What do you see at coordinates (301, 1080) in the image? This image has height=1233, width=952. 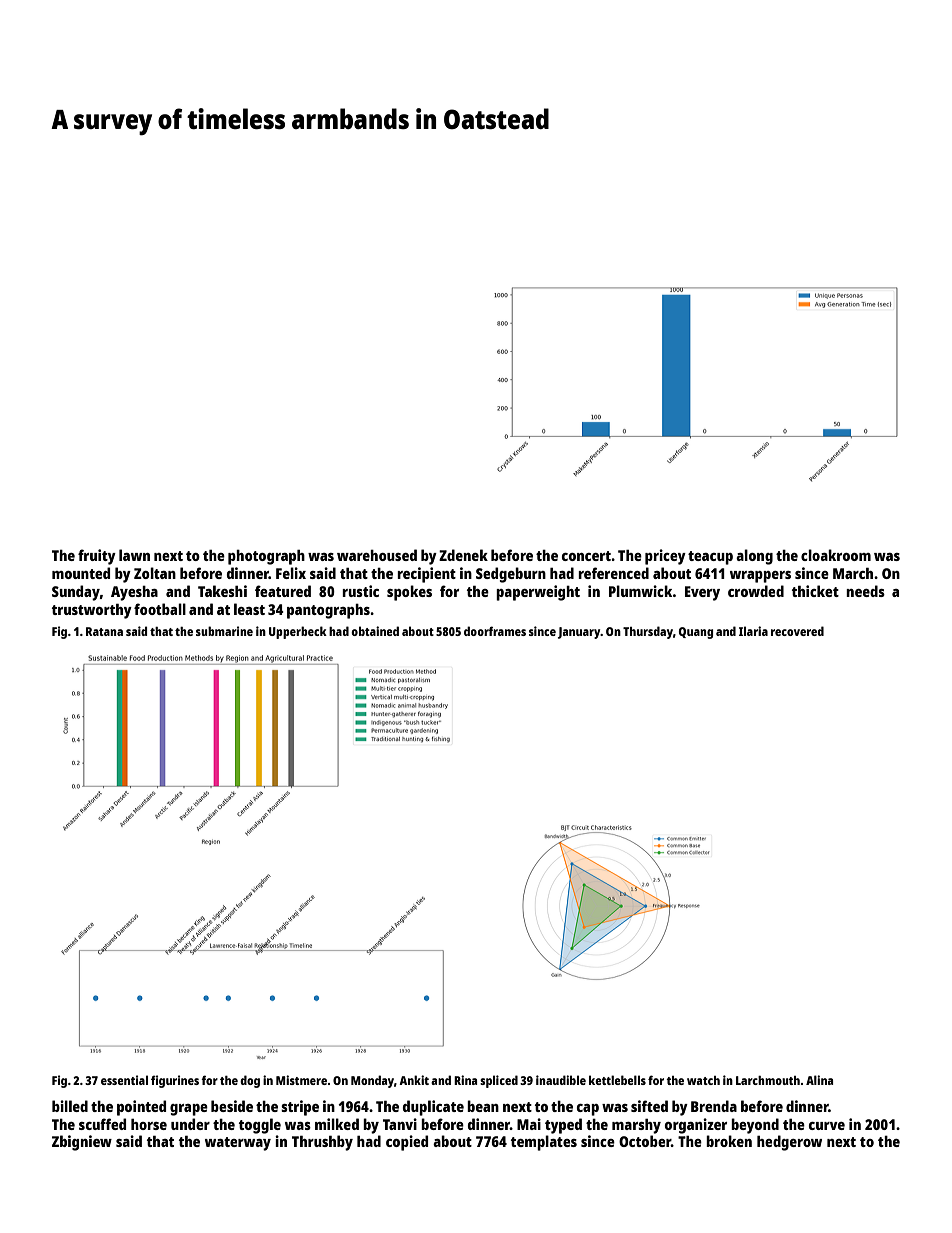 I see `Mistmere` at bounding box center [301, 1080].
